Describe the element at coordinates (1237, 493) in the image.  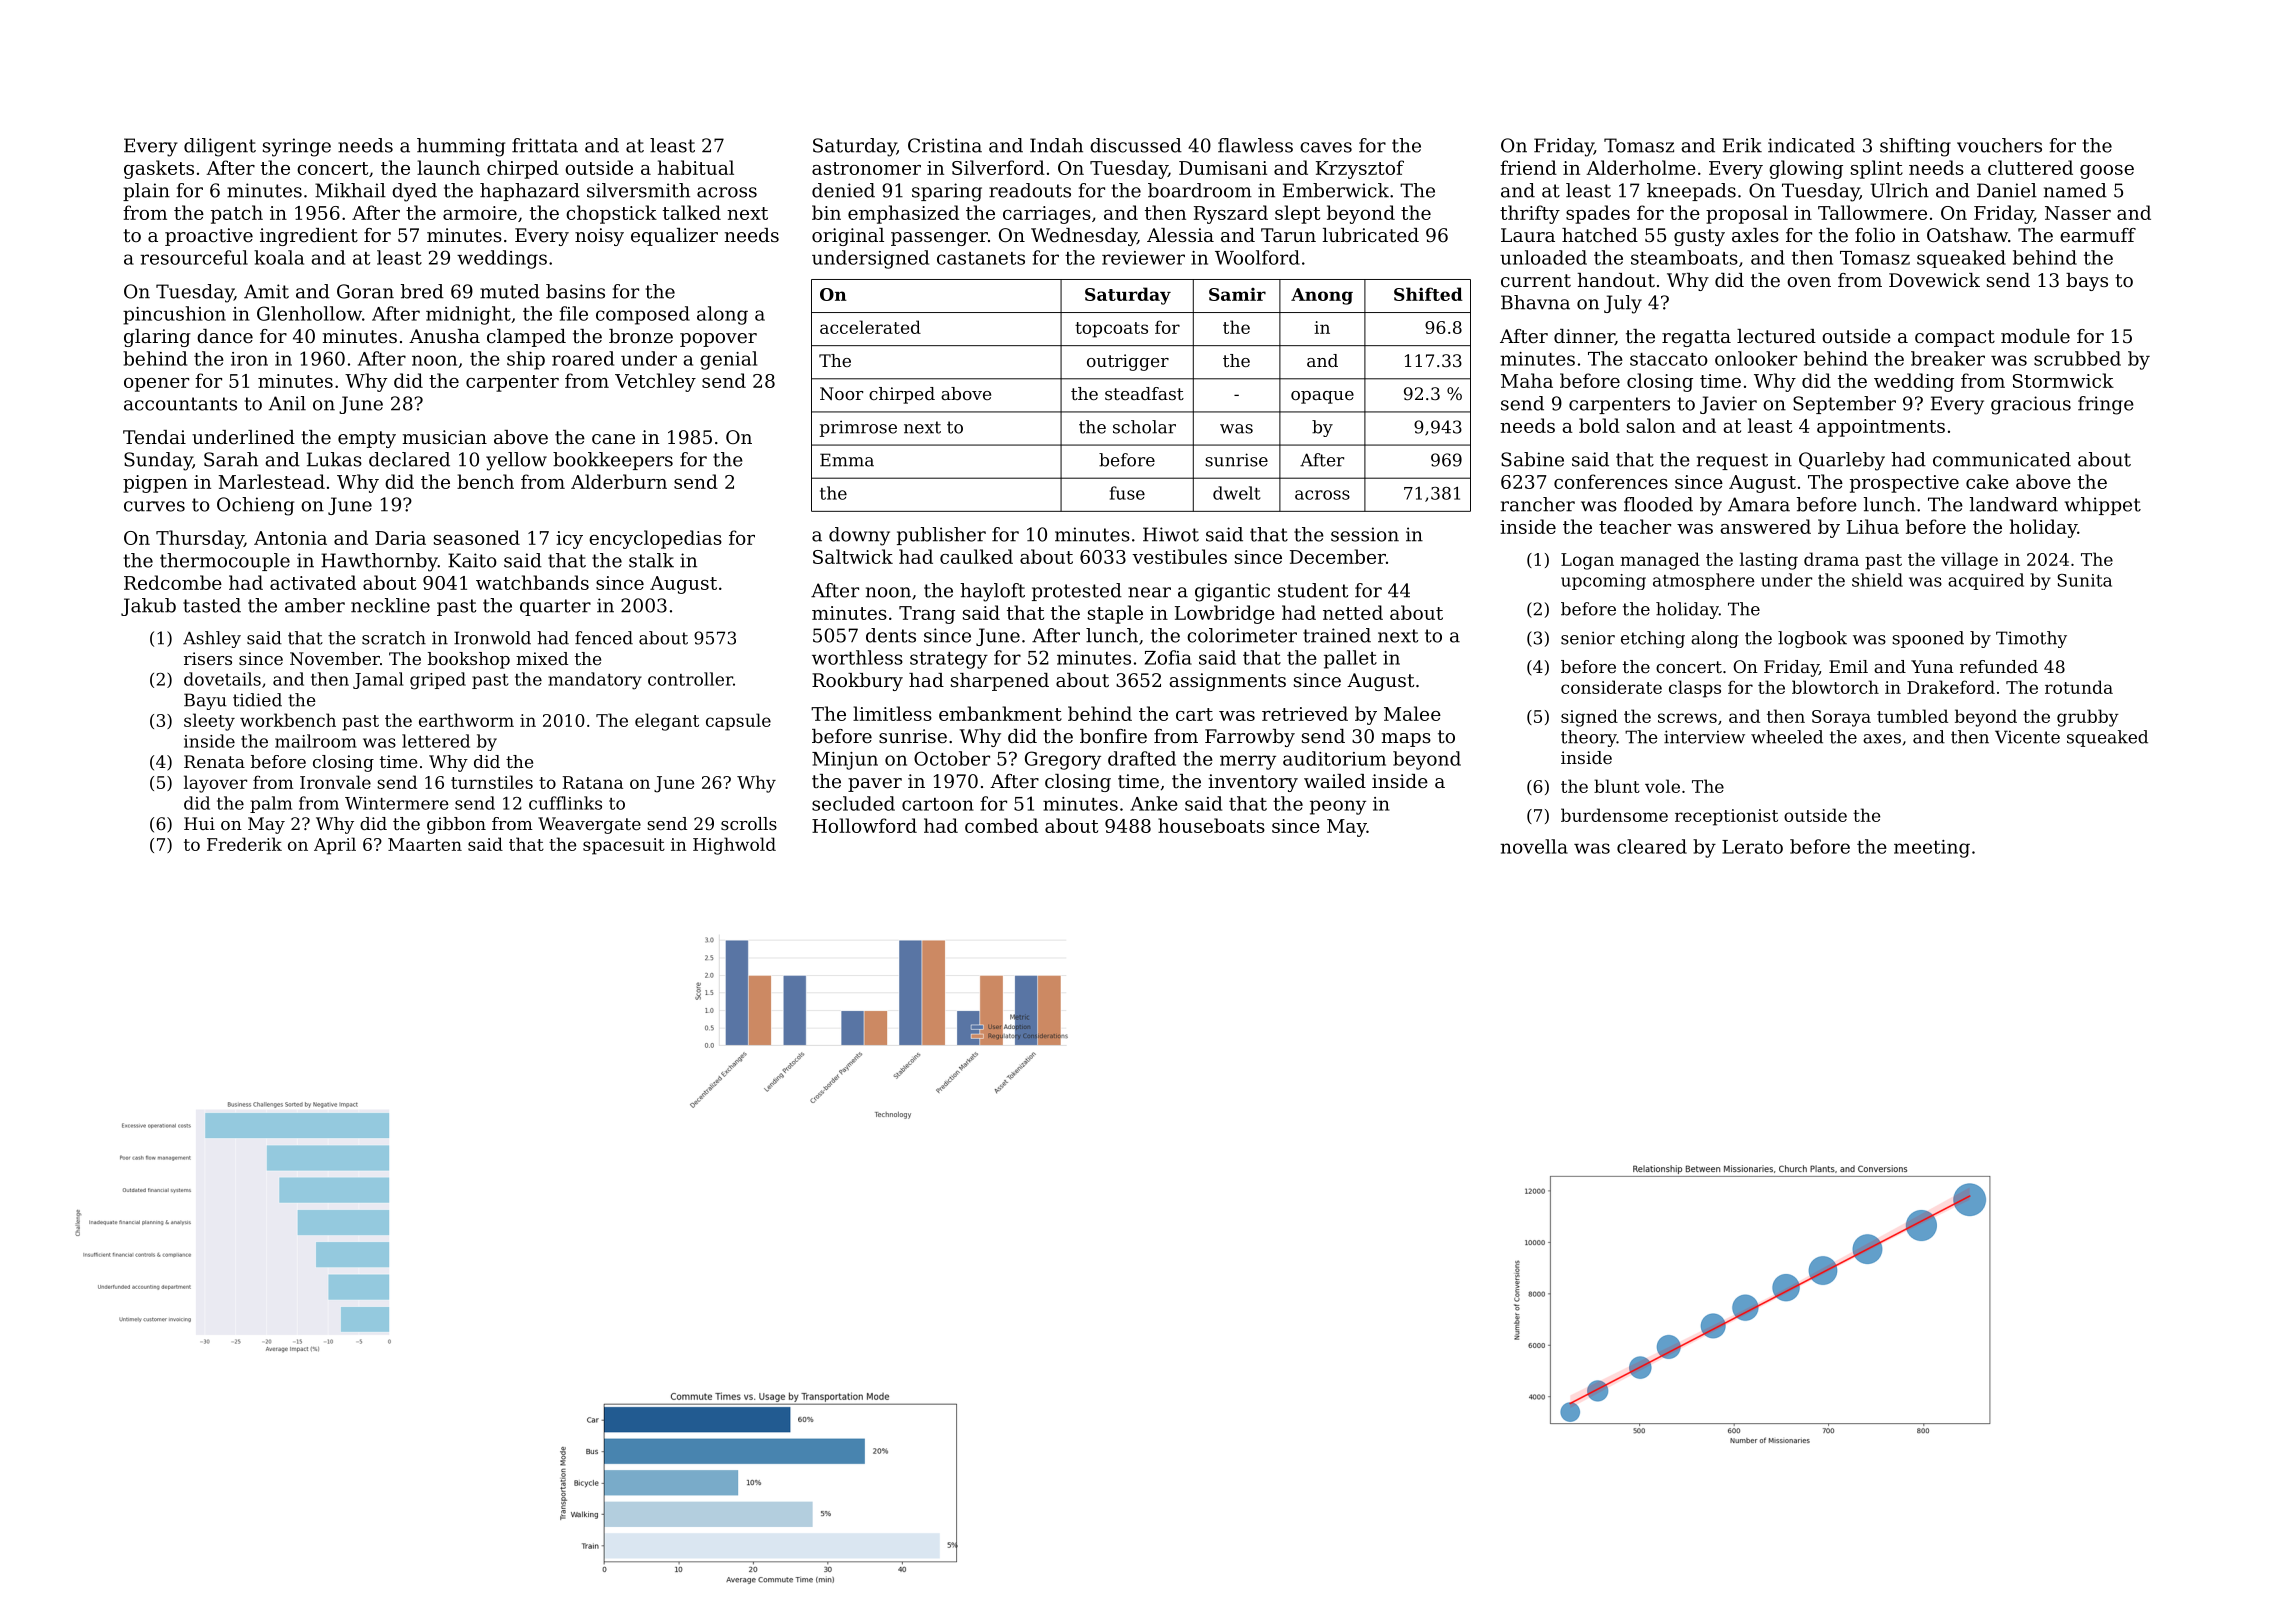
I see `dwelt` at that location.
